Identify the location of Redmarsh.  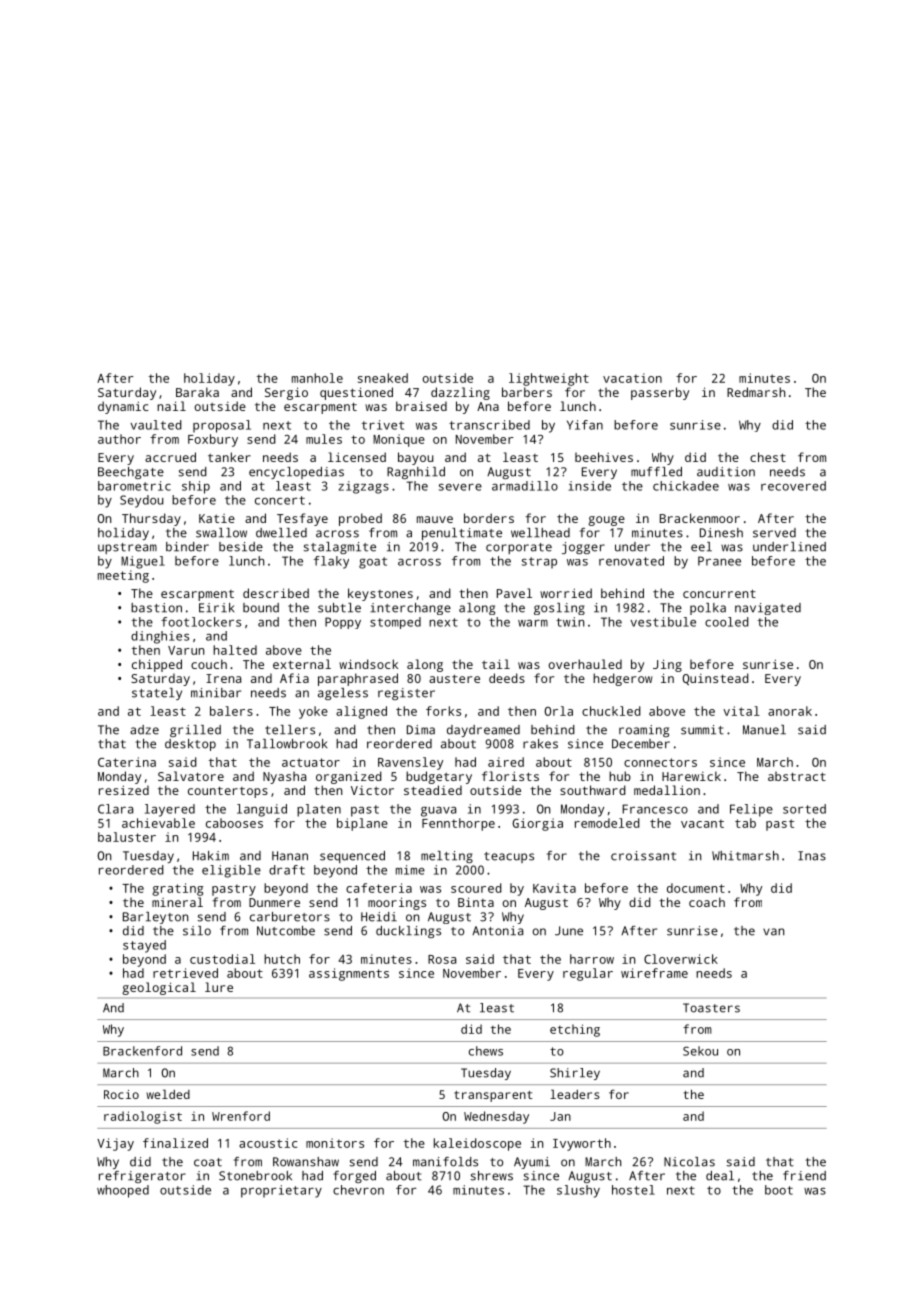
(756, 392).
